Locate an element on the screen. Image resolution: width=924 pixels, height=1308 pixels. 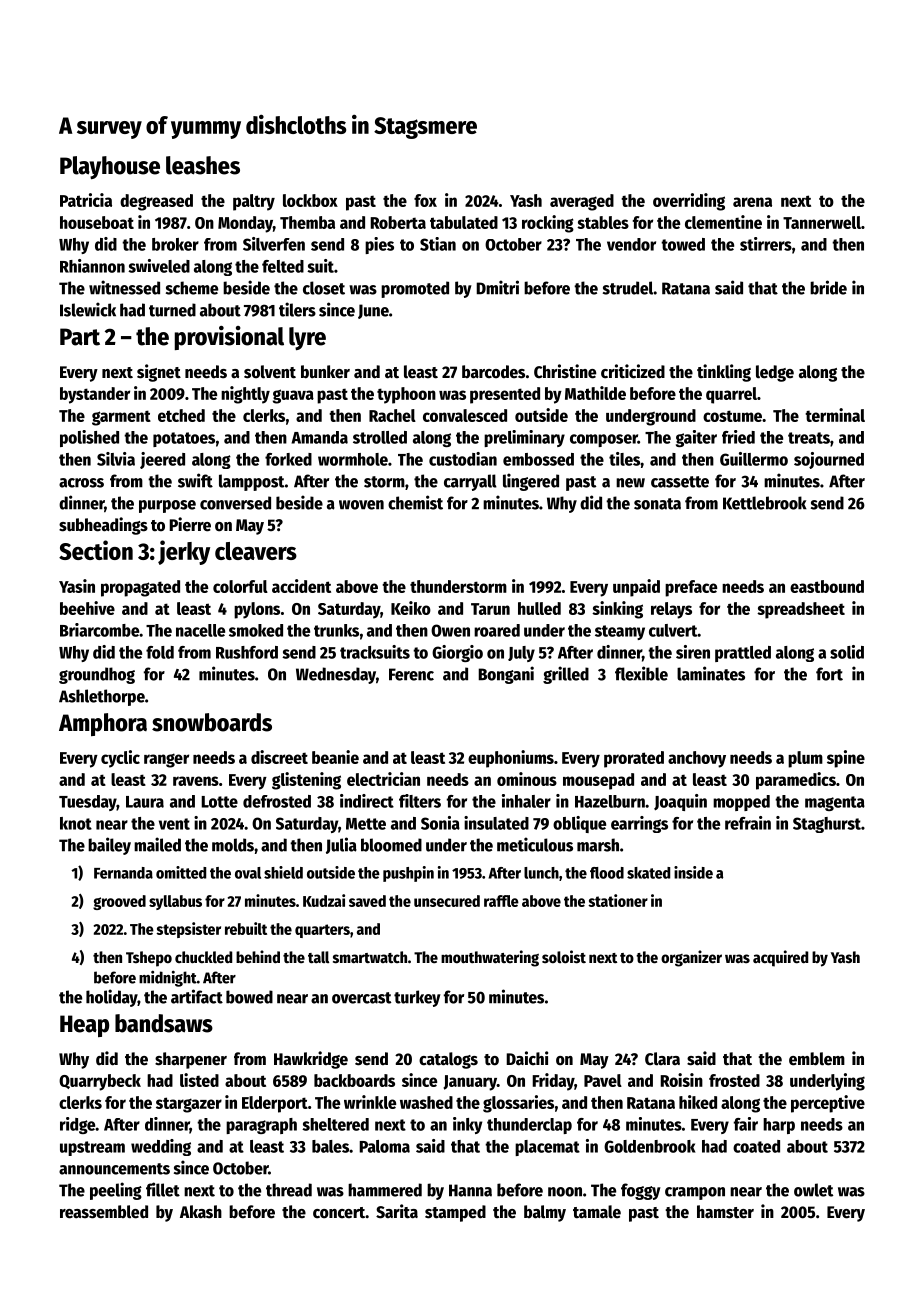
smartwatch is located at coordinates (370, 957).
